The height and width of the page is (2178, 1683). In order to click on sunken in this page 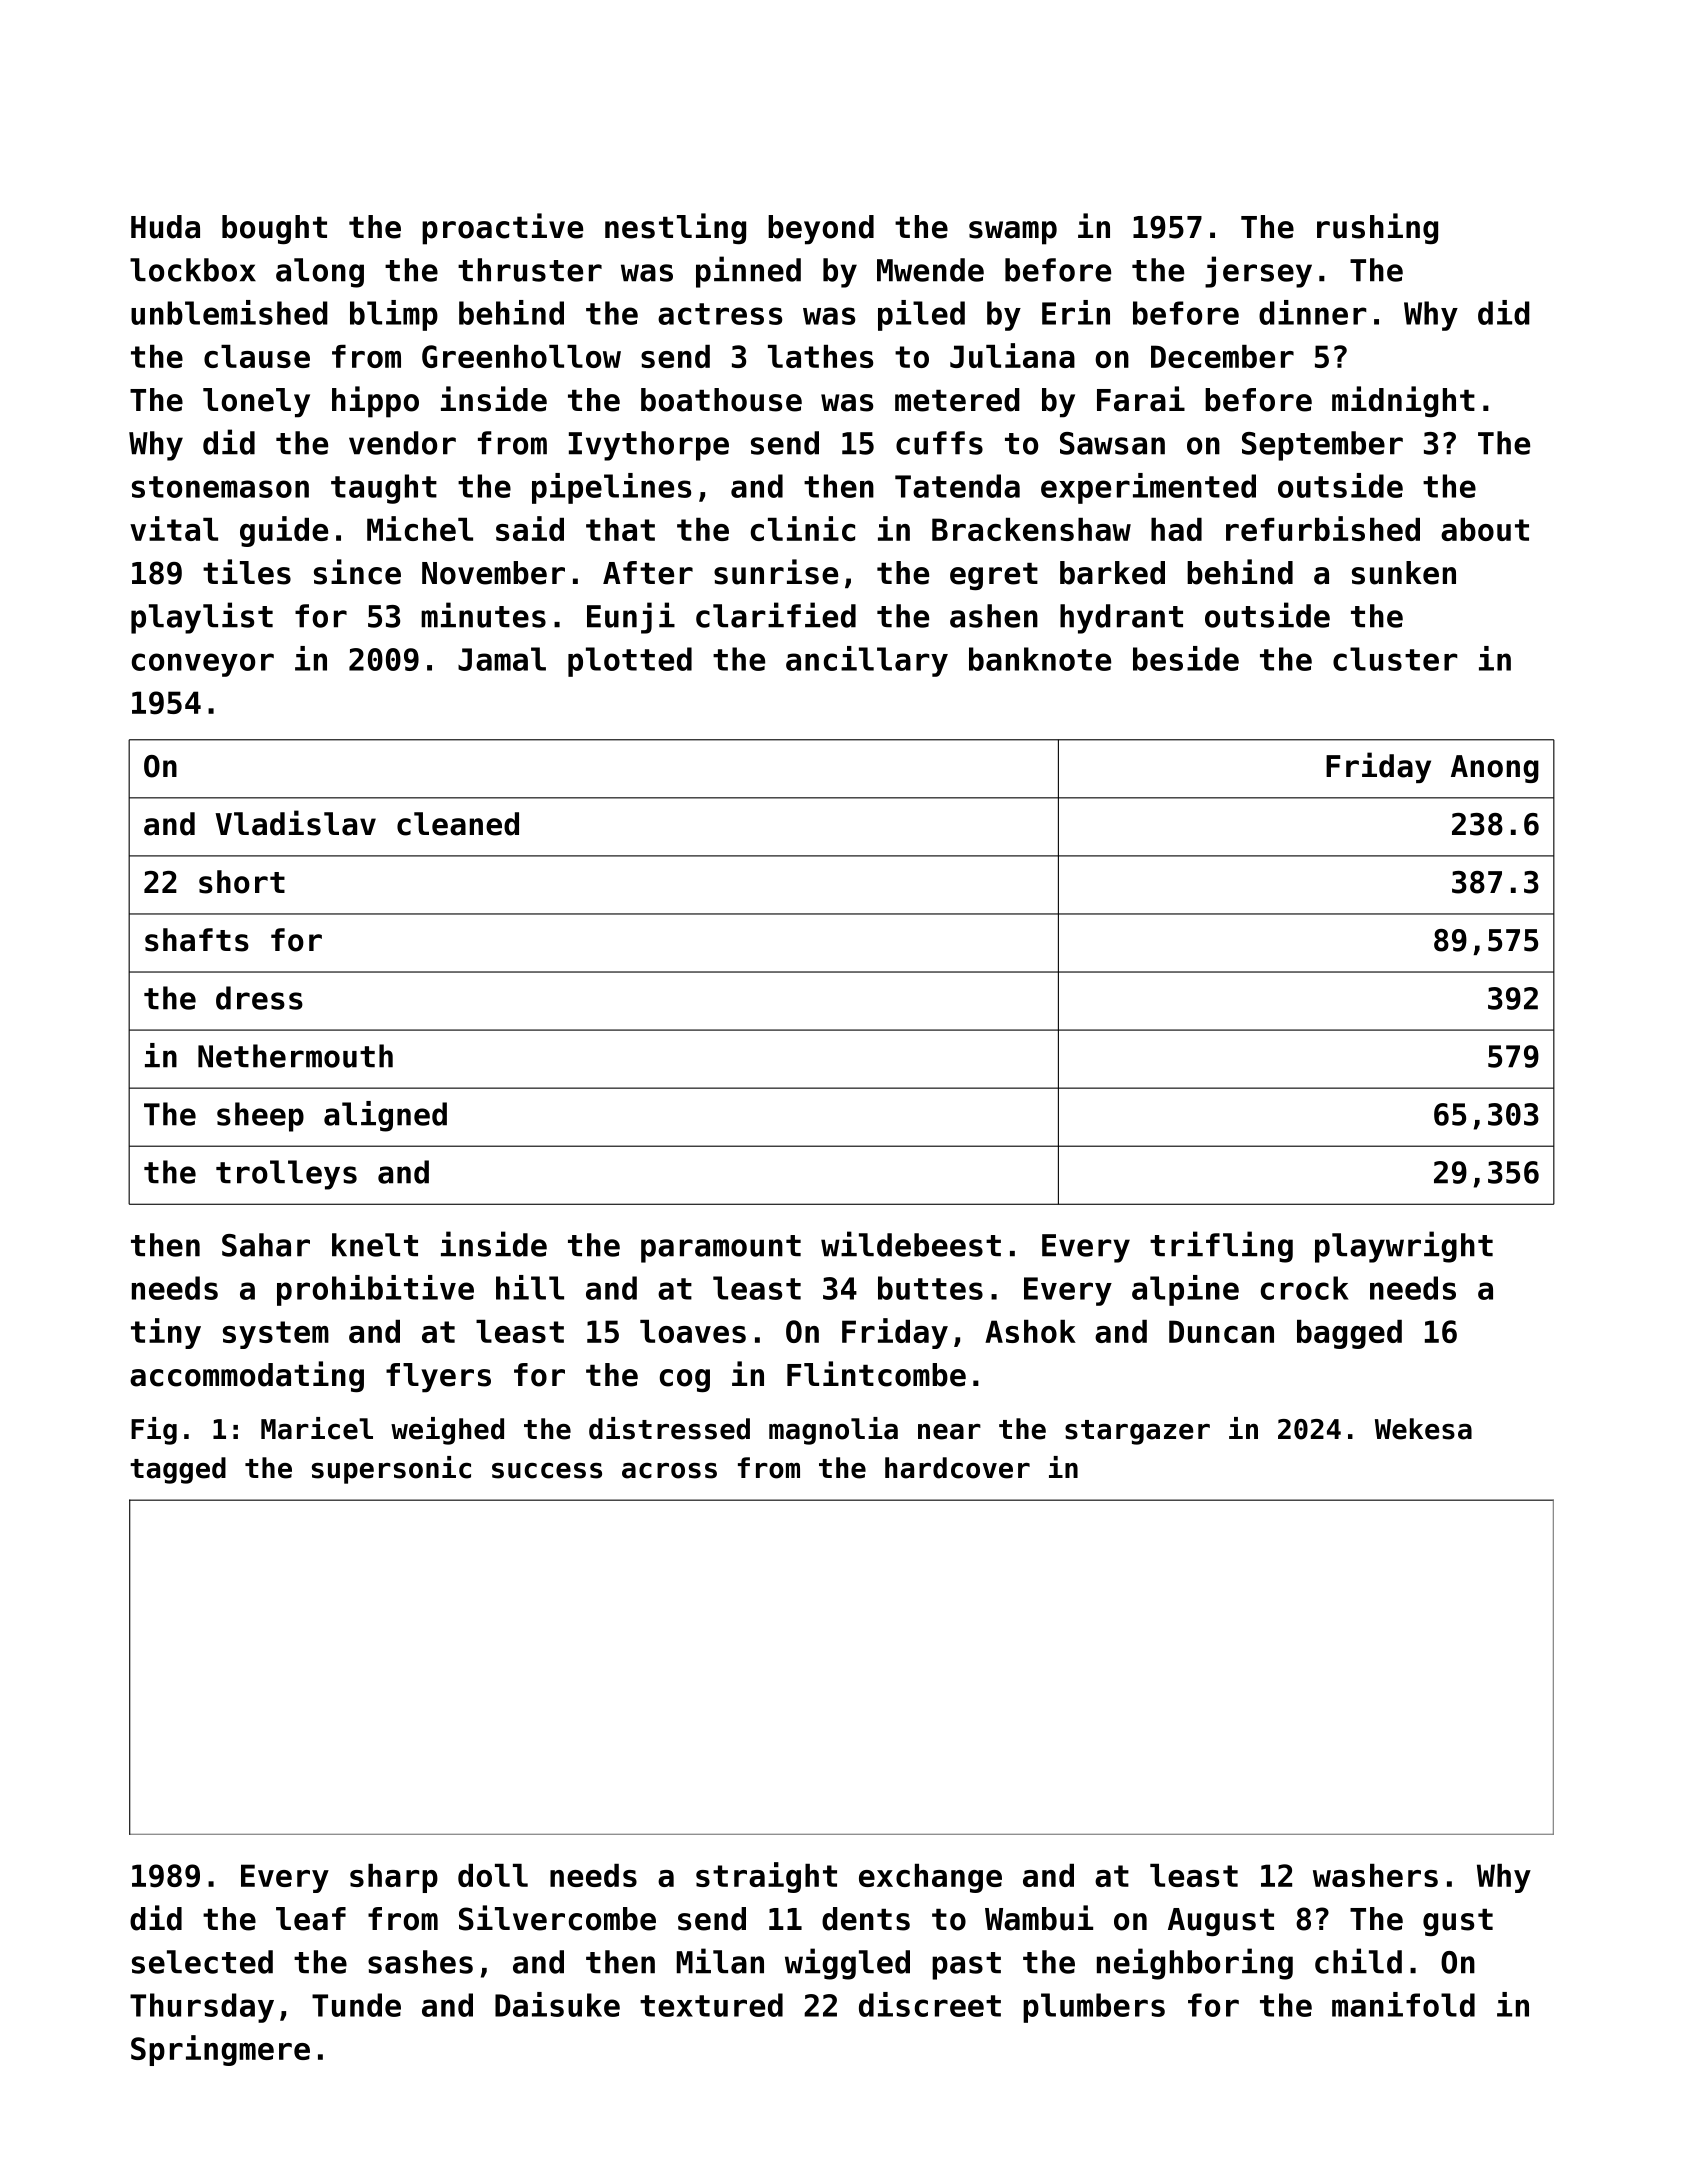, I will do `click(1404, 573)`.
